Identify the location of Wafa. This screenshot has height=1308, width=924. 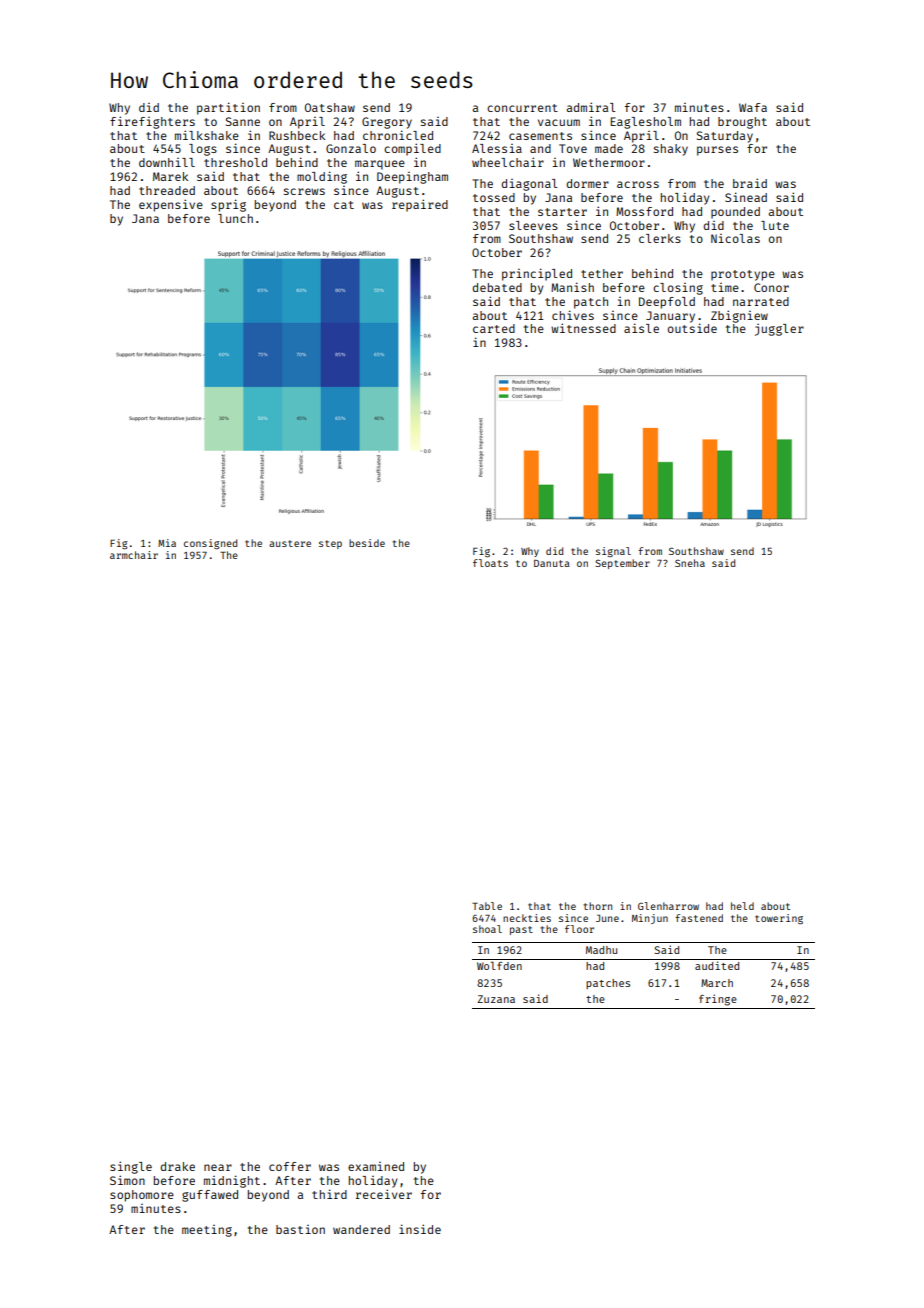
(753, 107).
